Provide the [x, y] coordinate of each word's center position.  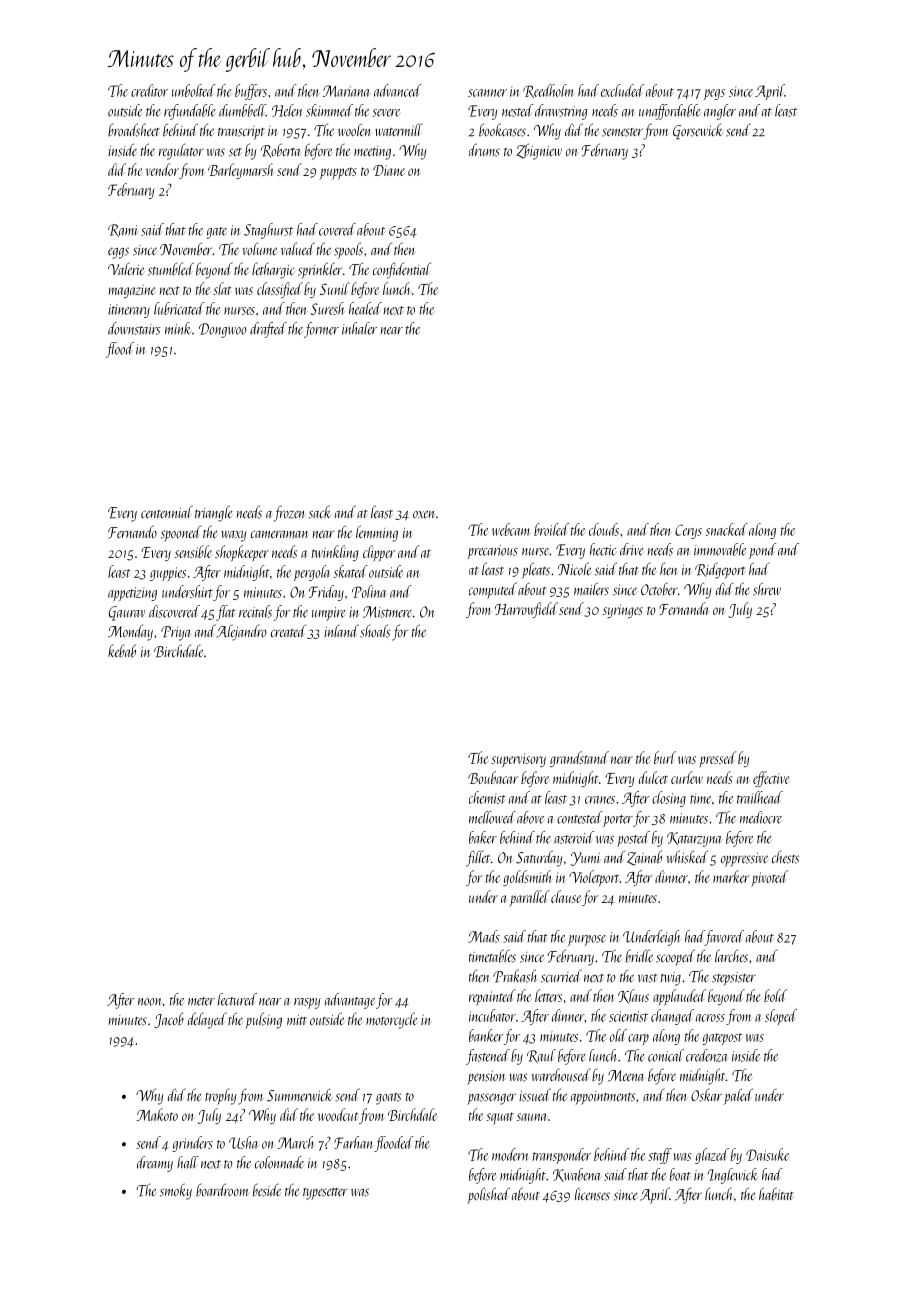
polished [488, 1195]
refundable [190, 112]
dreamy [155, 1164]
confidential [402, 270]
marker [731, 876]
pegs [714, 94]
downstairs [134, 328]
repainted [492, 997]
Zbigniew [539, 151]
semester [622, 132]
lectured [237, 999]
